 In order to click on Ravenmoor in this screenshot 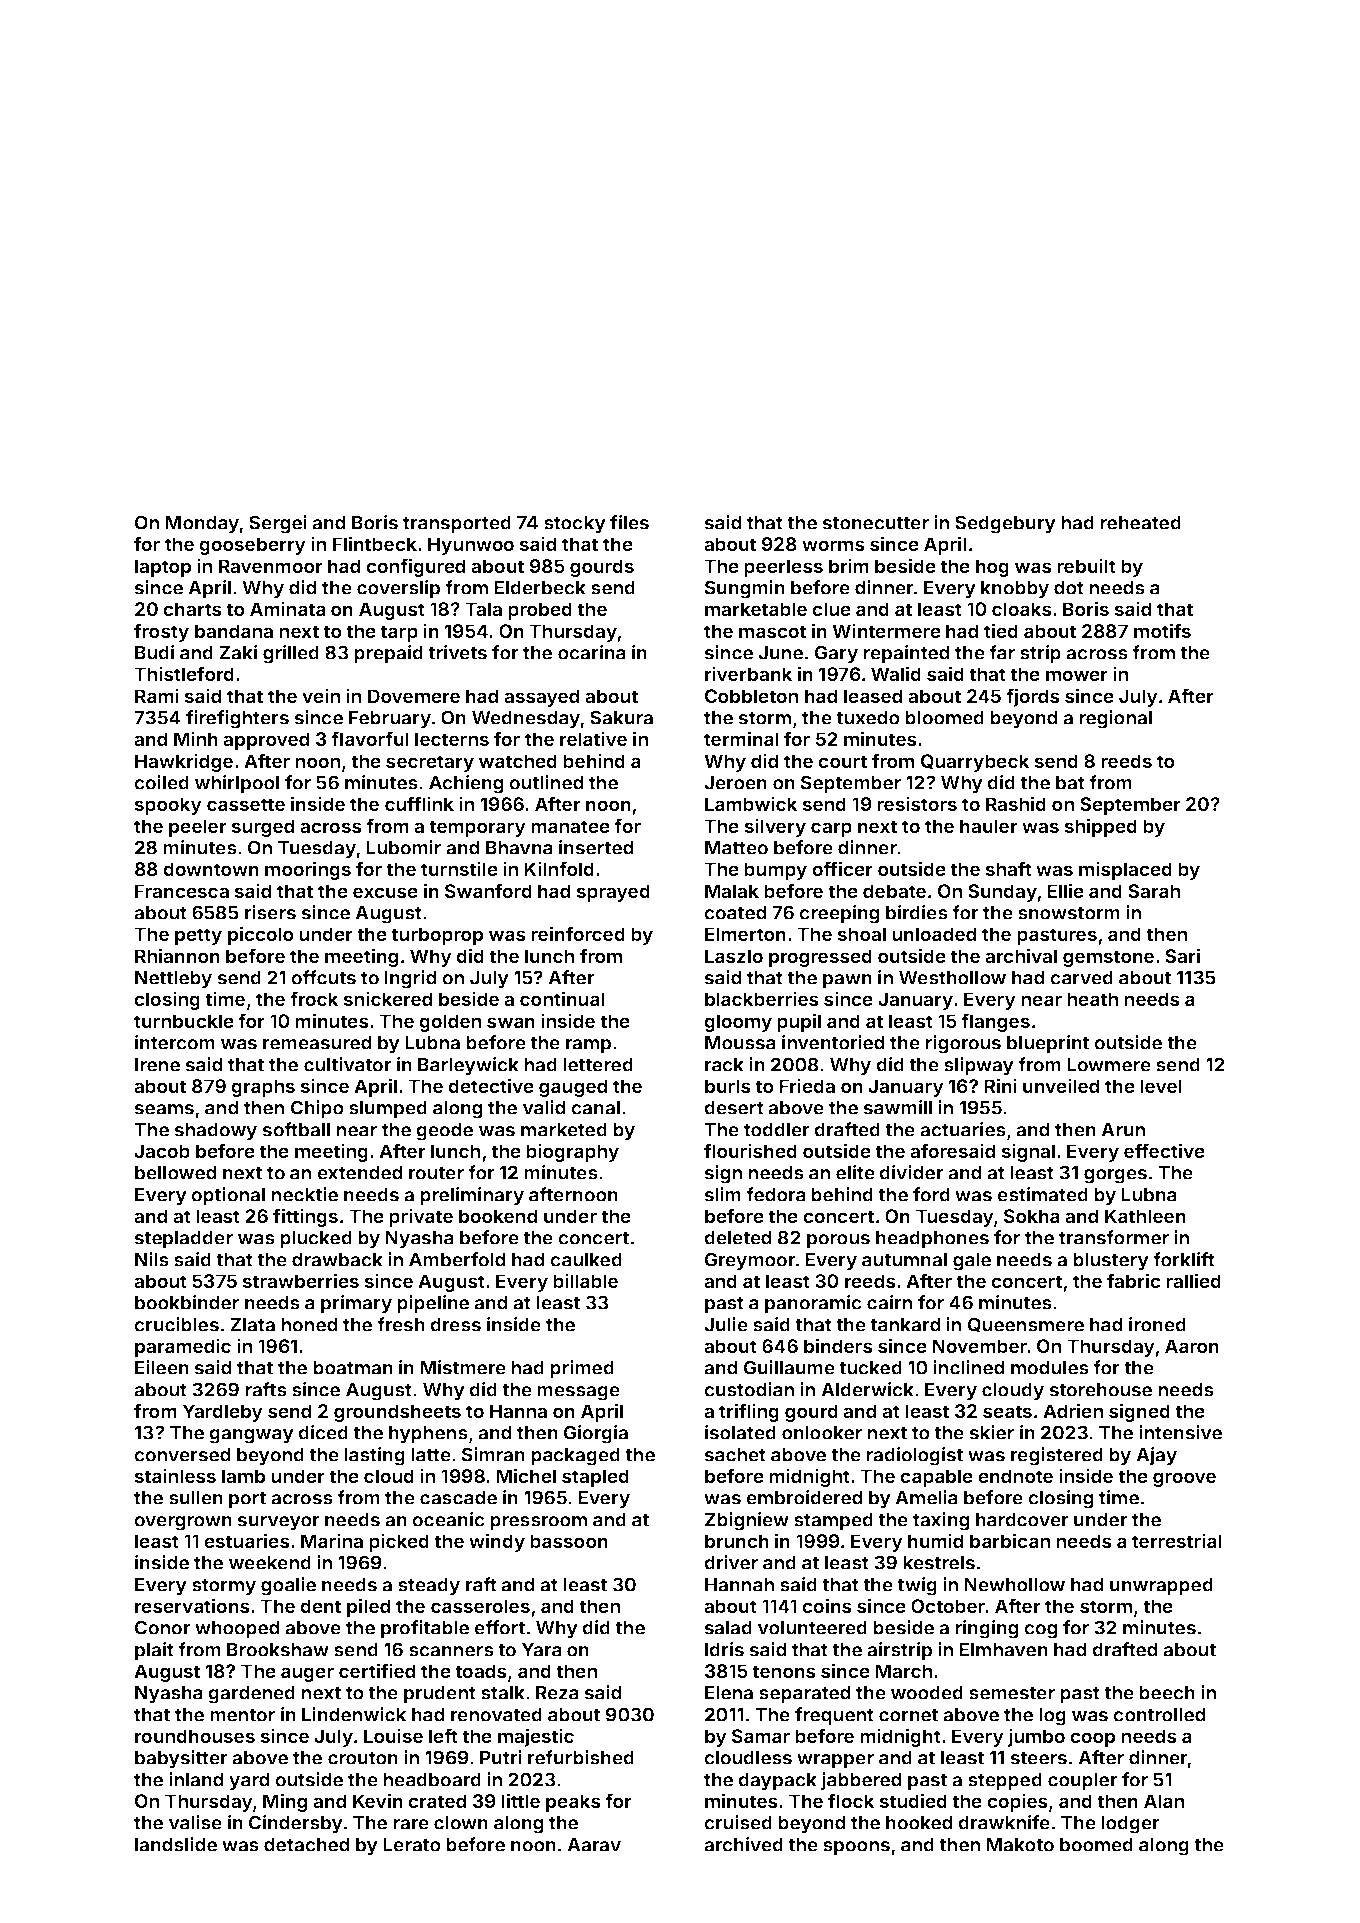, I will do `click(271, 566)`.
